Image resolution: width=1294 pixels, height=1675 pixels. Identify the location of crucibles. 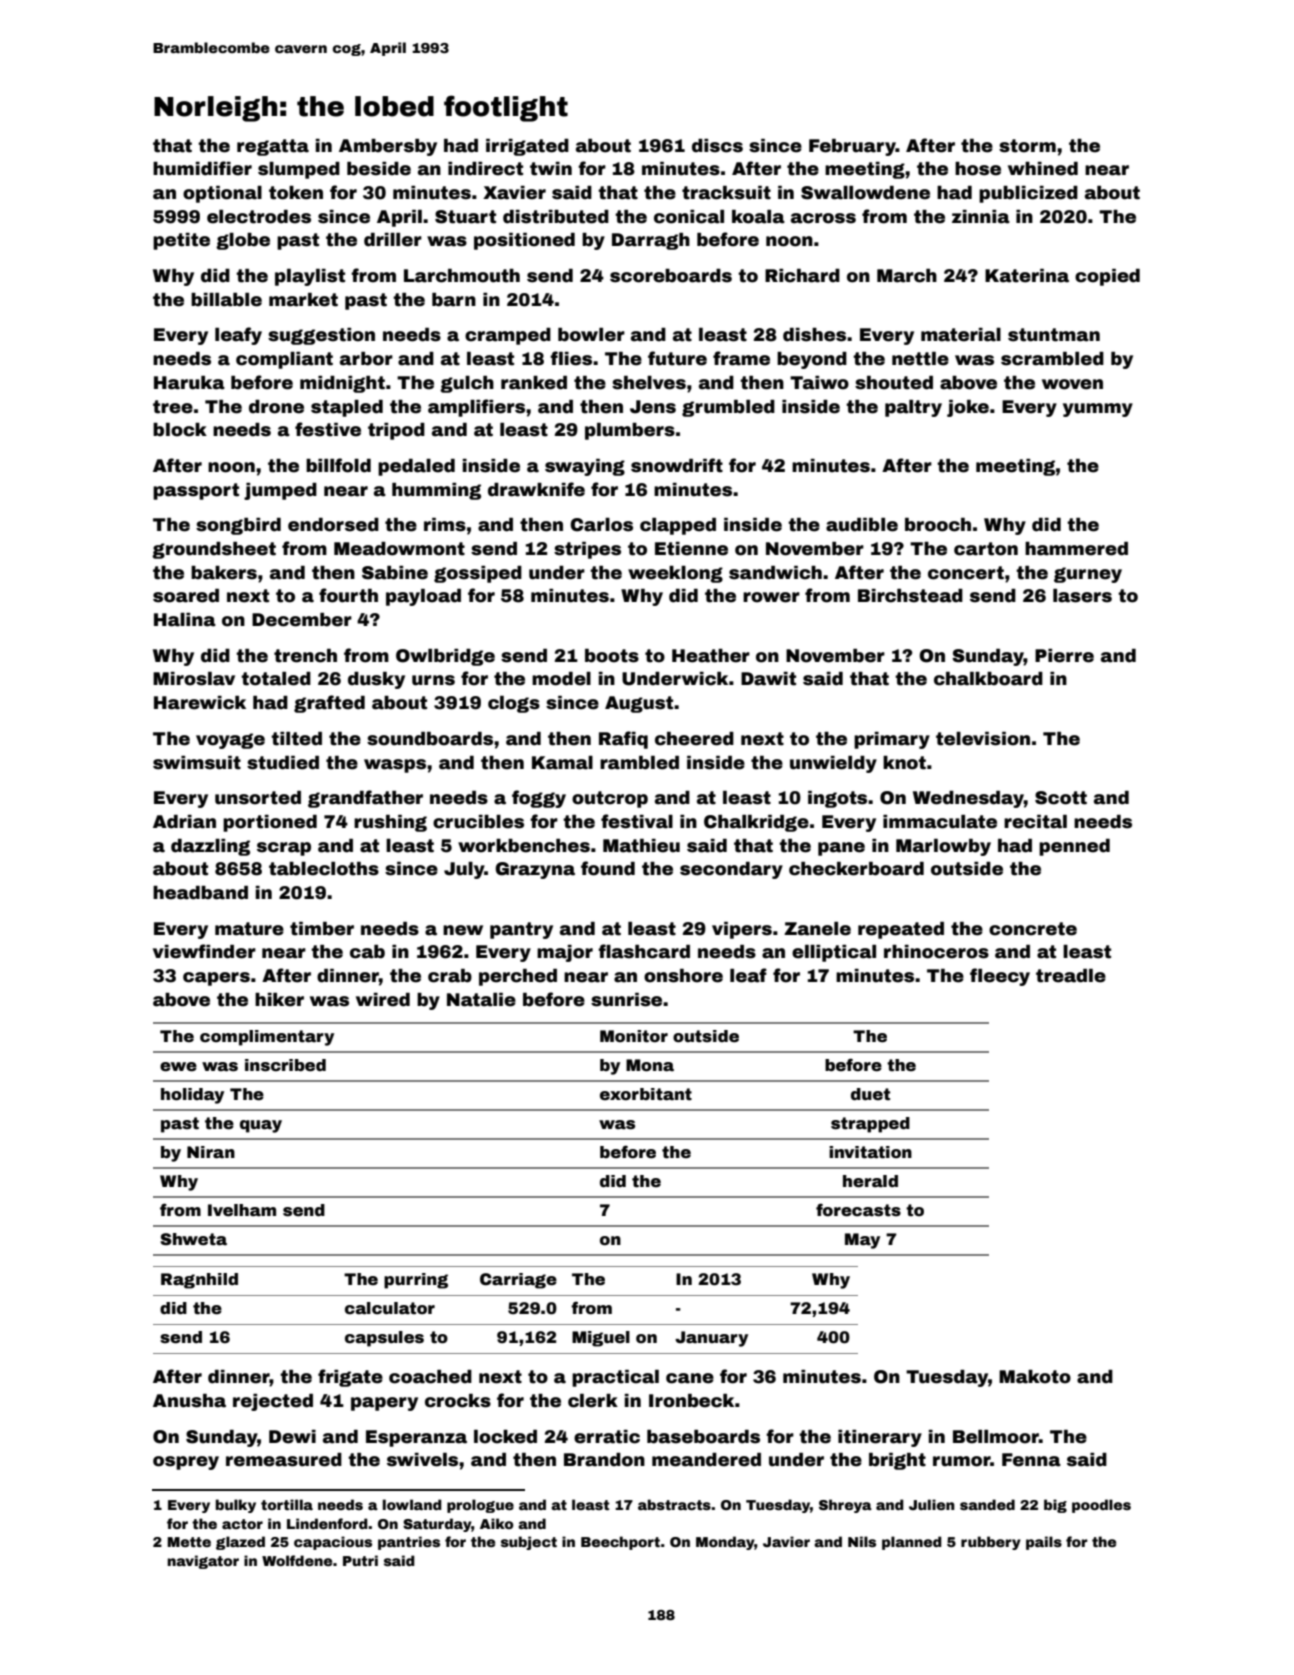
(478, 822).
